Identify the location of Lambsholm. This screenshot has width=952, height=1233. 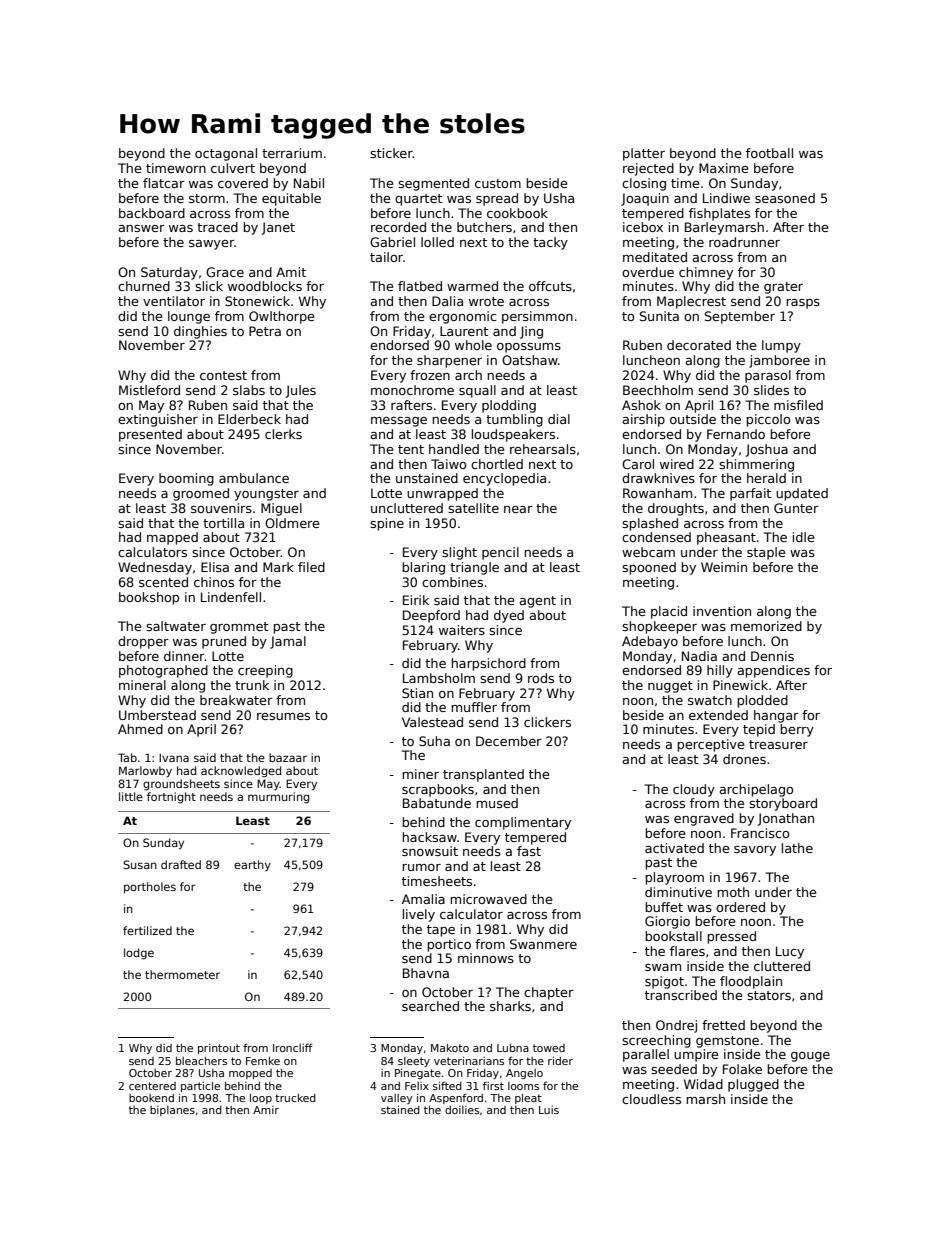
(439, 678).
